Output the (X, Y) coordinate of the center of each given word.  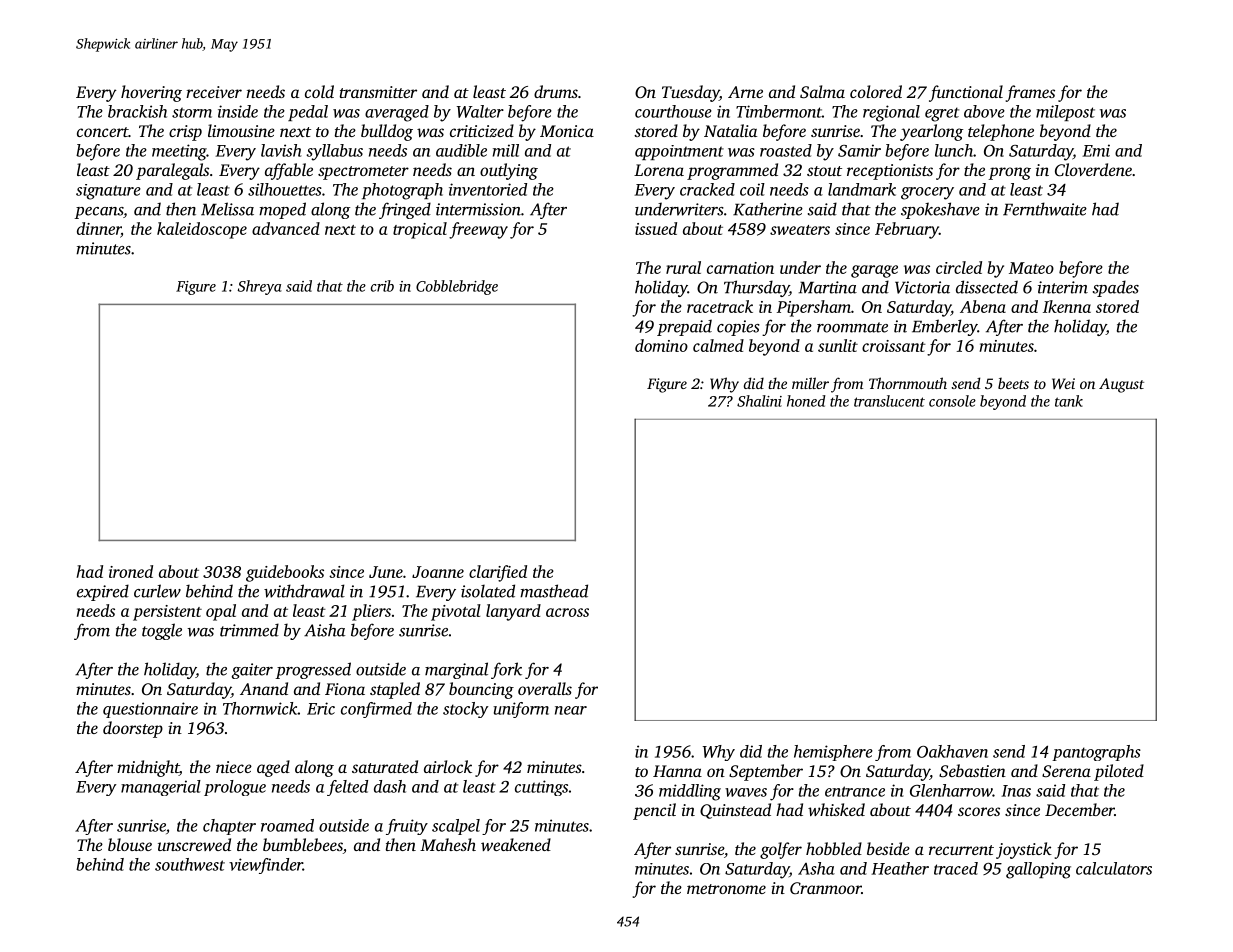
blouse (130, 844)
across (567, 612)
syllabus (334, 152)
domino (661, 345)
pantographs (1096, 753)
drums (556, 91)
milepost (1065, 113)
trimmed (249, 630)
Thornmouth (908, 383)
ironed (131, 571)
